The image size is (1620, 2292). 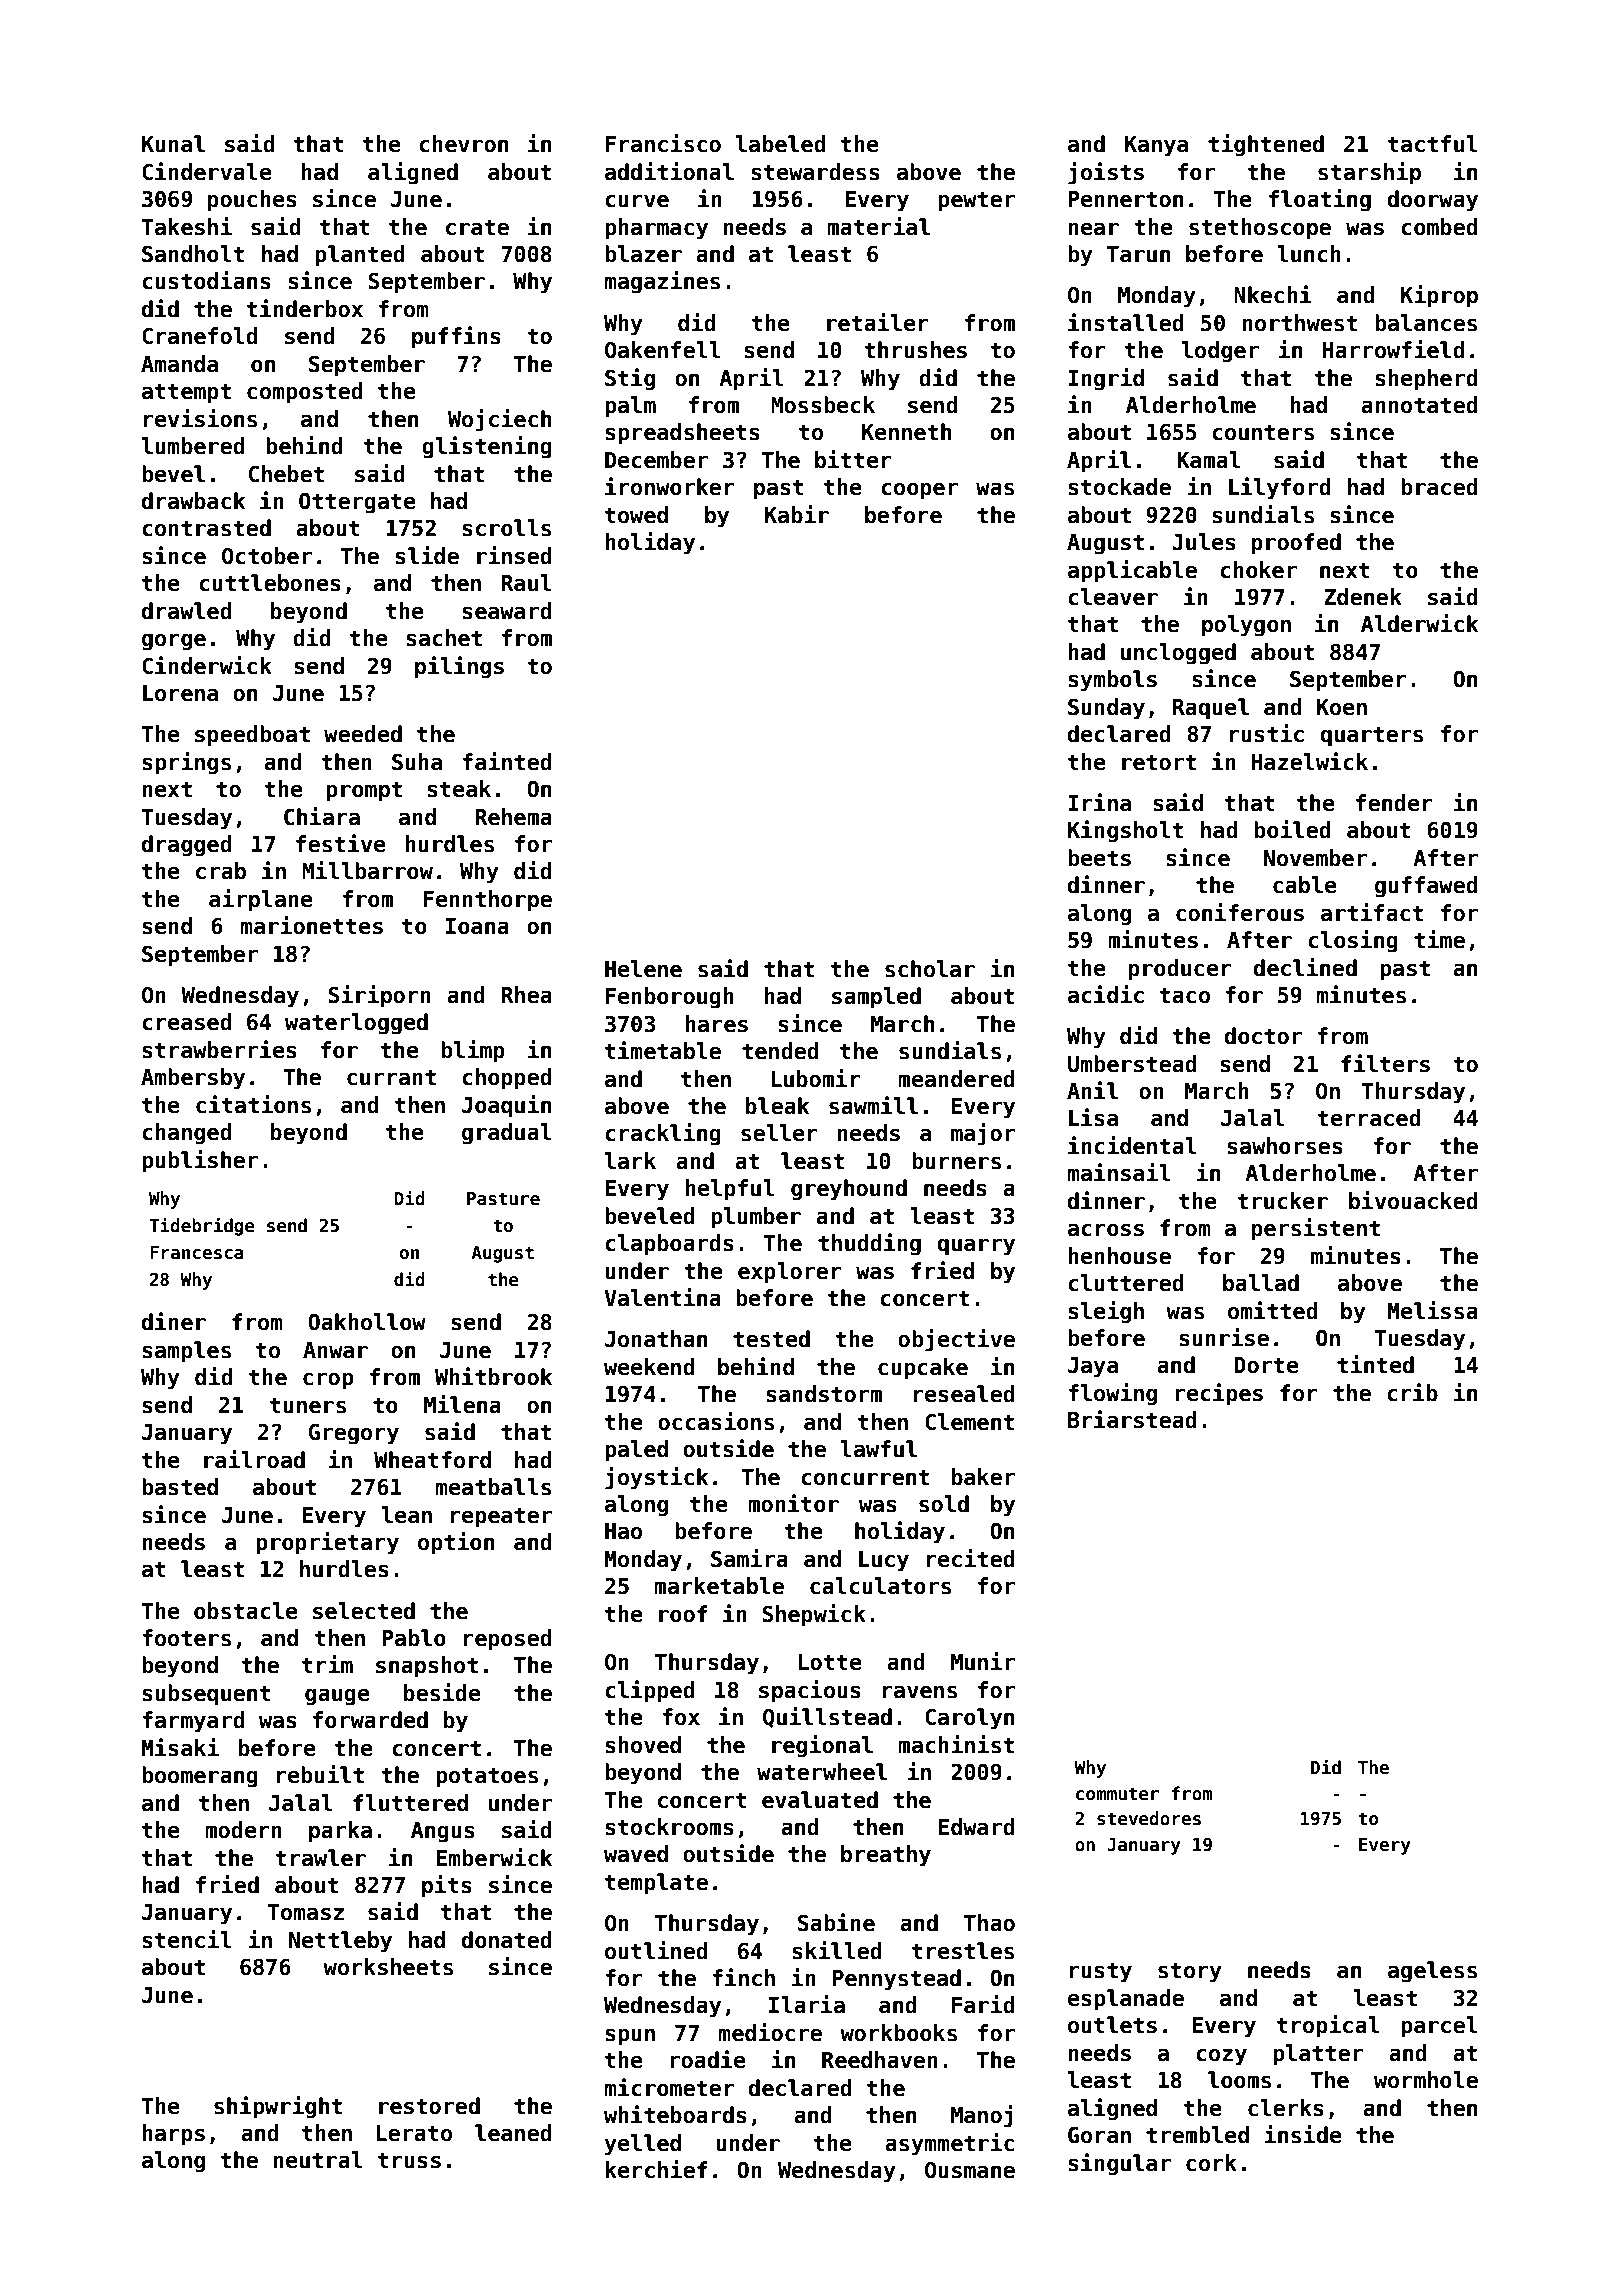 What do you see at coordinates (507, 1079) in the screenshot?
I see `chopped` at bounding box center [507, 1079].
